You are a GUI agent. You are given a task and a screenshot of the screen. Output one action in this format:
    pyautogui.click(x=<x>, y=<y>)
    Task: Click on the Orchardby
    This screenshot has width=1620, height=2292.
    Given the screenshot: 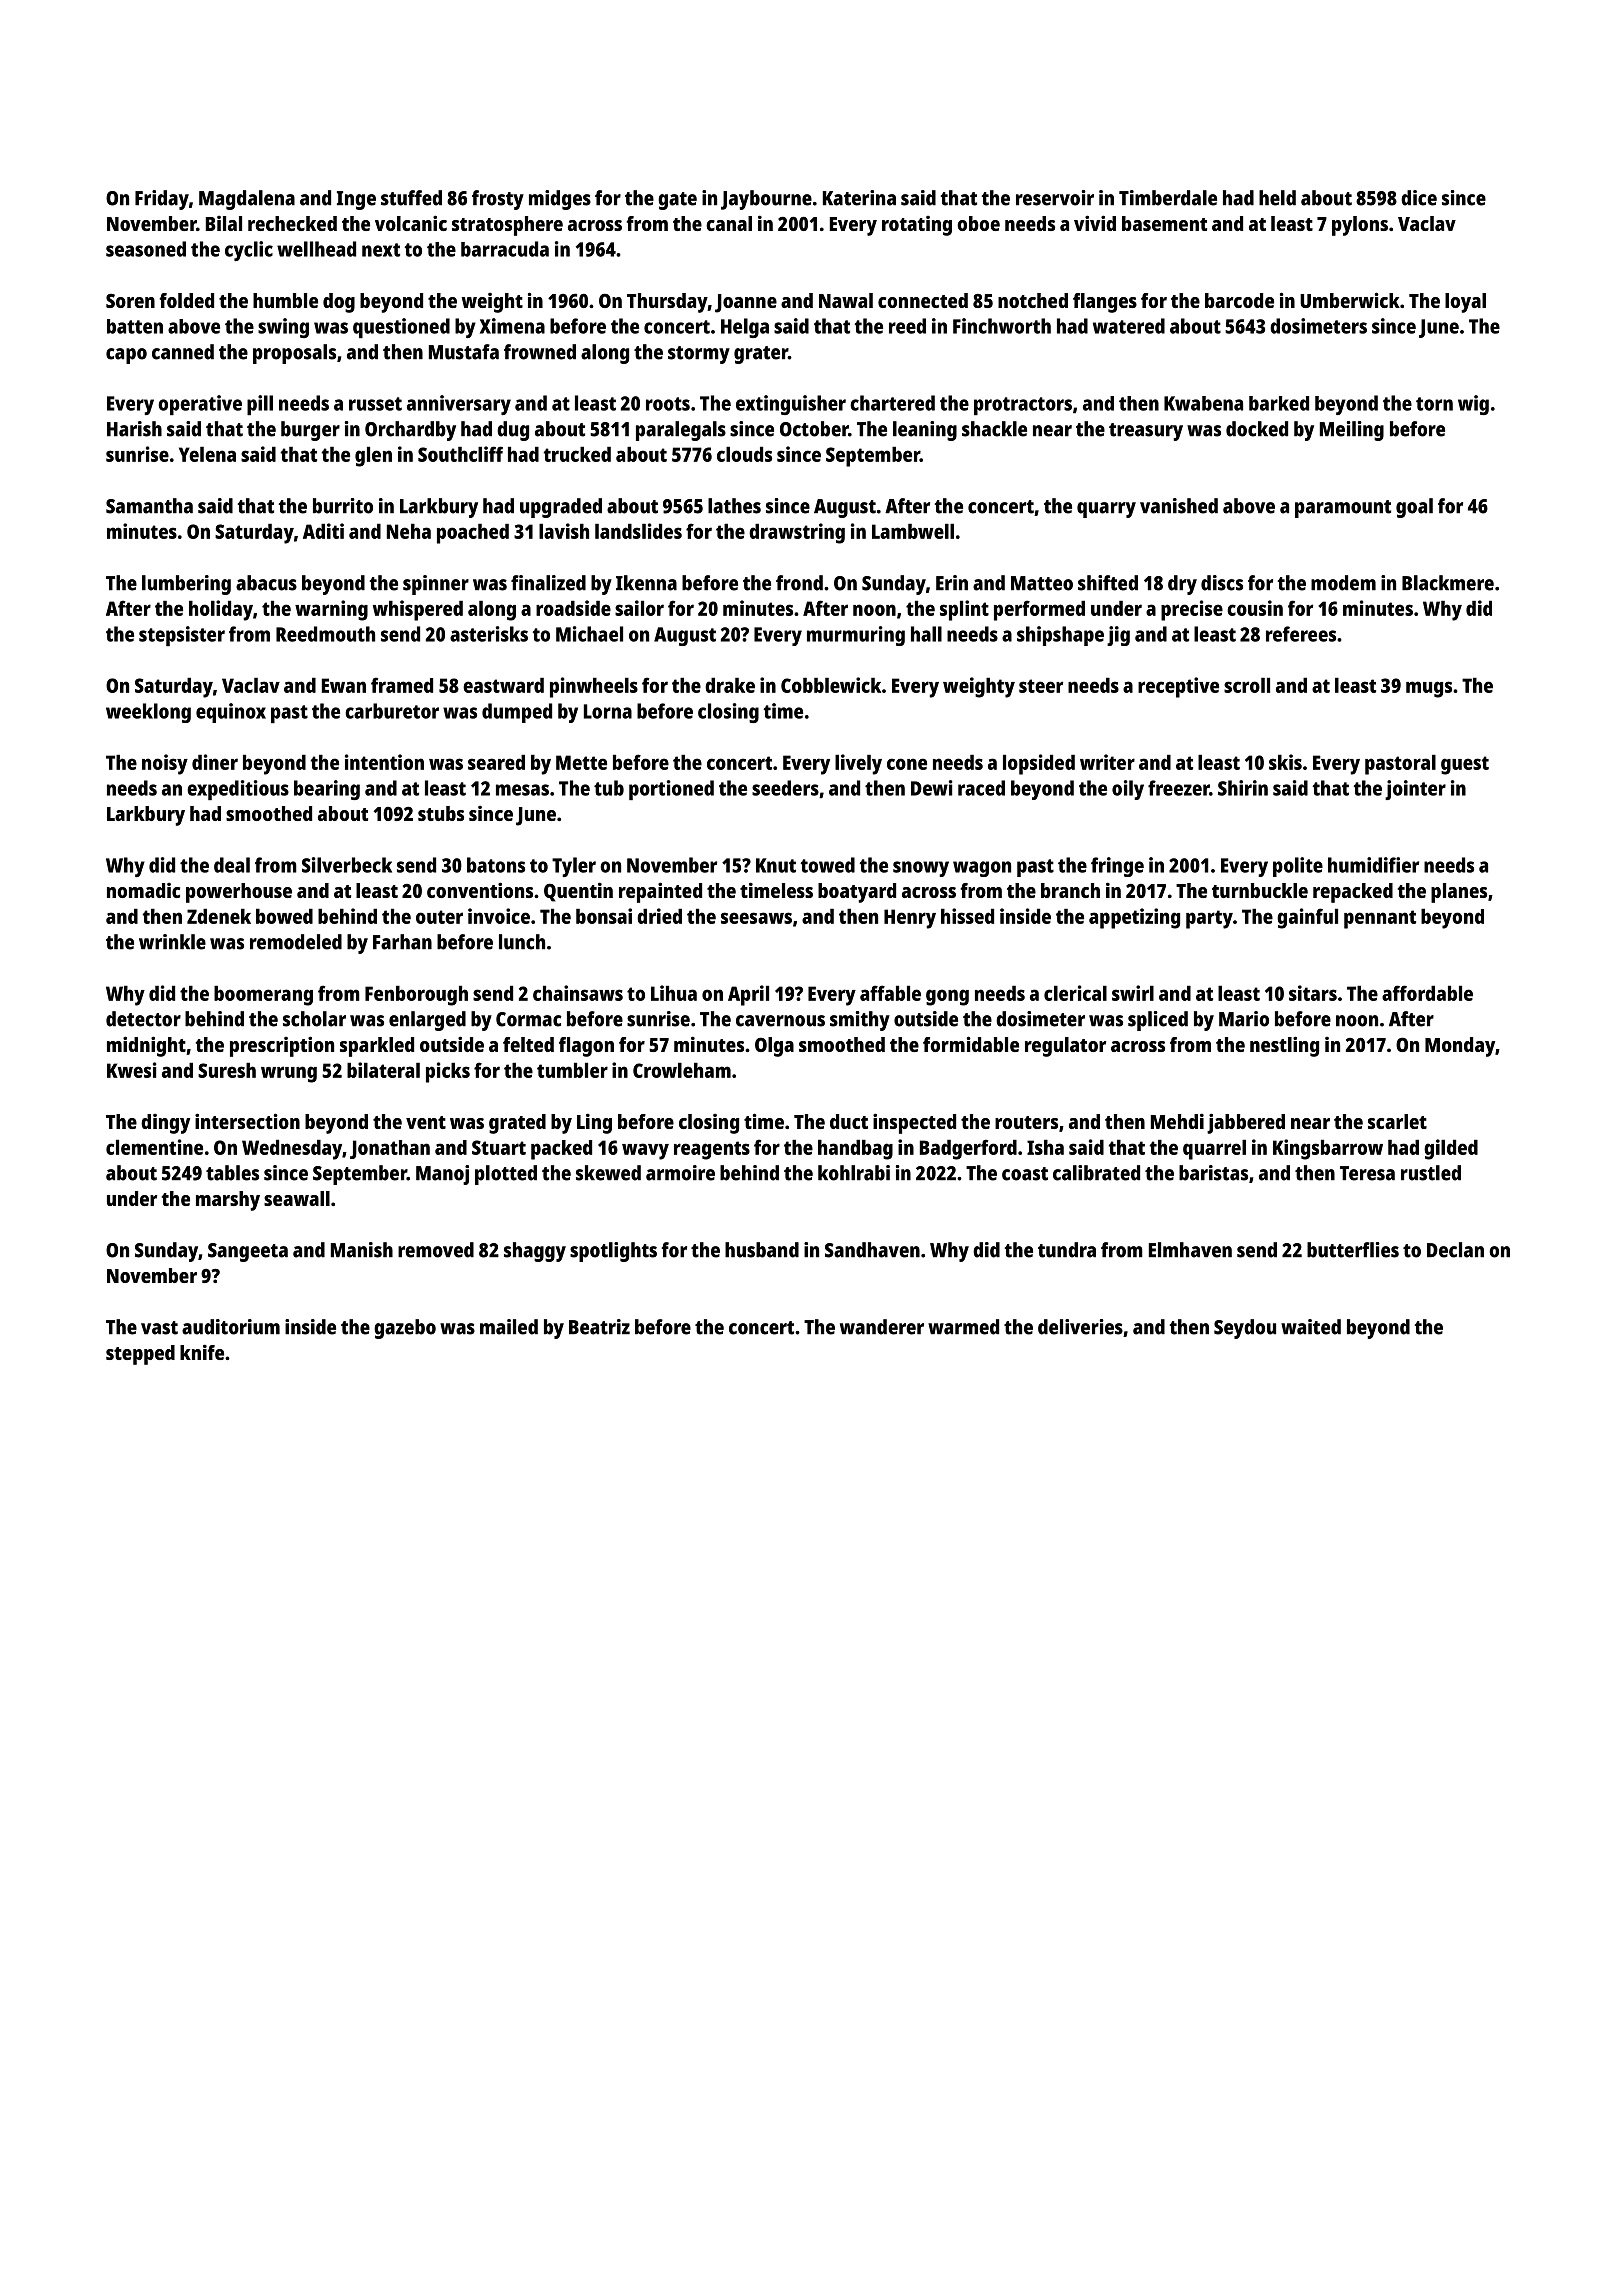 What is the action you would take?
    pyautogui.click(x=410, y=431)
